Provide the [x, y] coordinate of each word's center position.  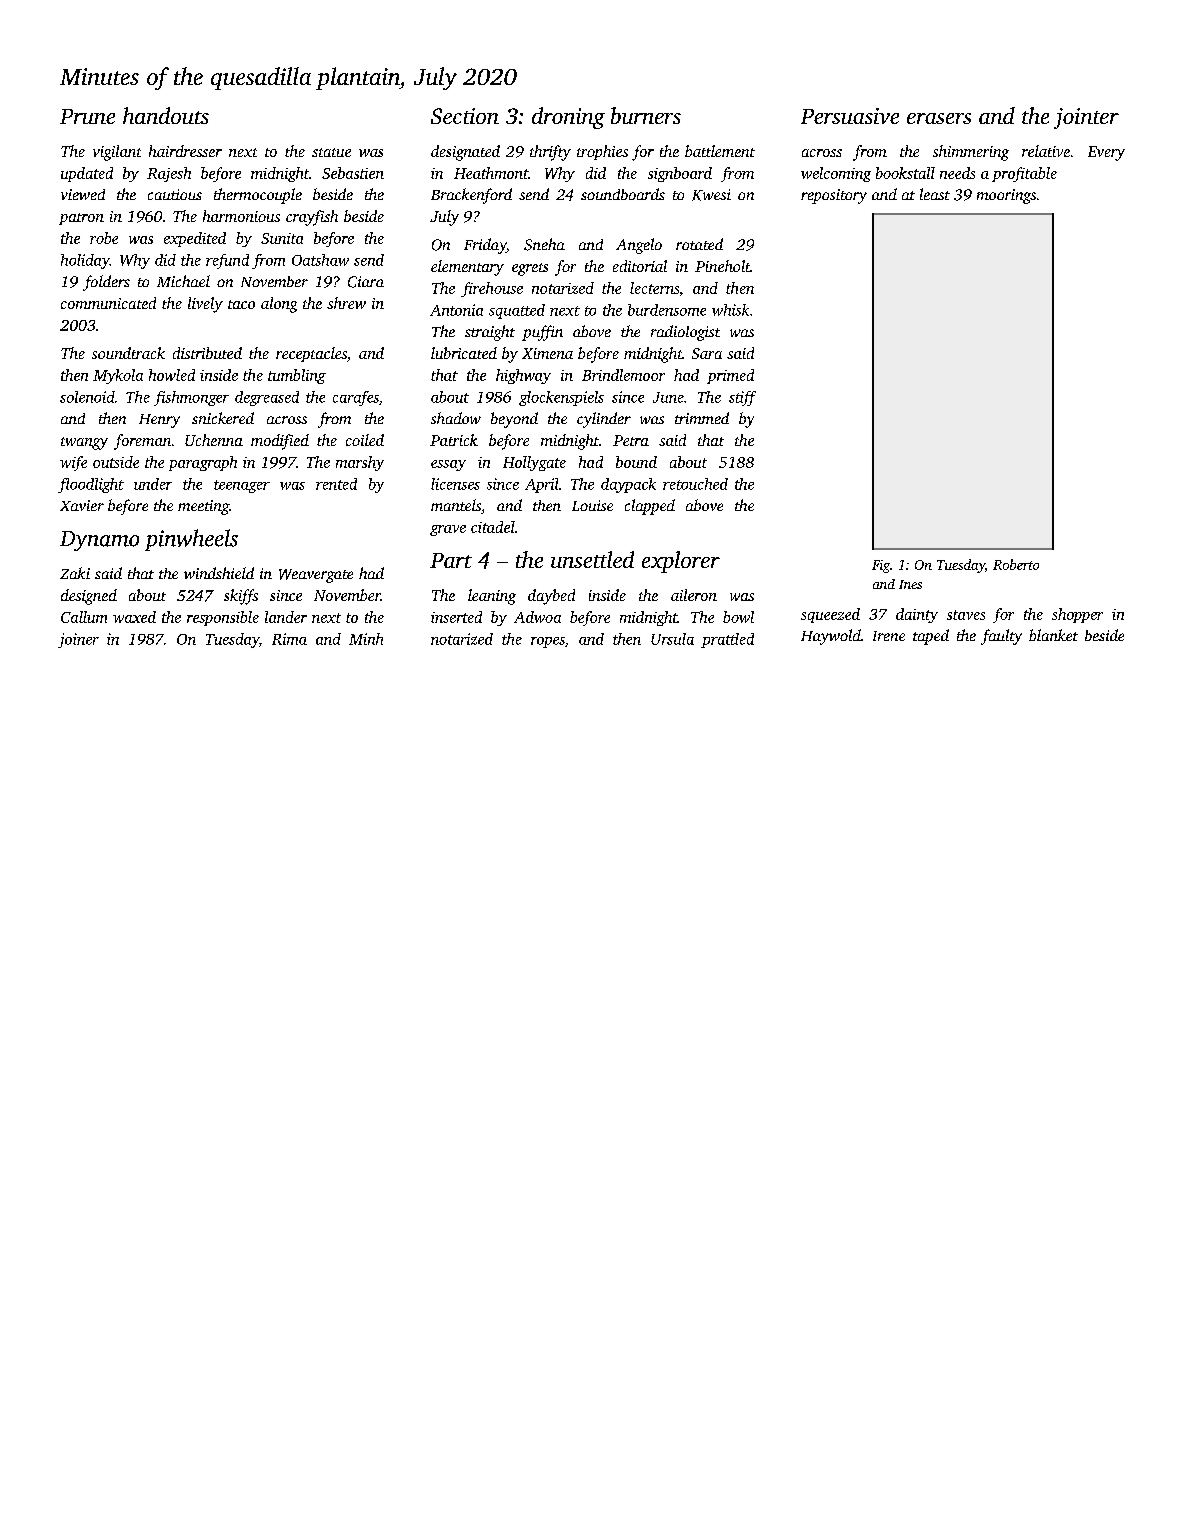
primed [730, 376]
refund [227, 261]
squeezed [830, 615]
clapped [650, 507]
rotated [699, 244]
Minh [366, 639]
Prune [87, 116]
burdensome [667, 310]
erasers [939, 118]
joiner [78, 640]
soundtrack [128, 353]
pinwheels [191, 540]
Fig [881, 566]
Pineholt [722, 266]
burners [646, 115]
